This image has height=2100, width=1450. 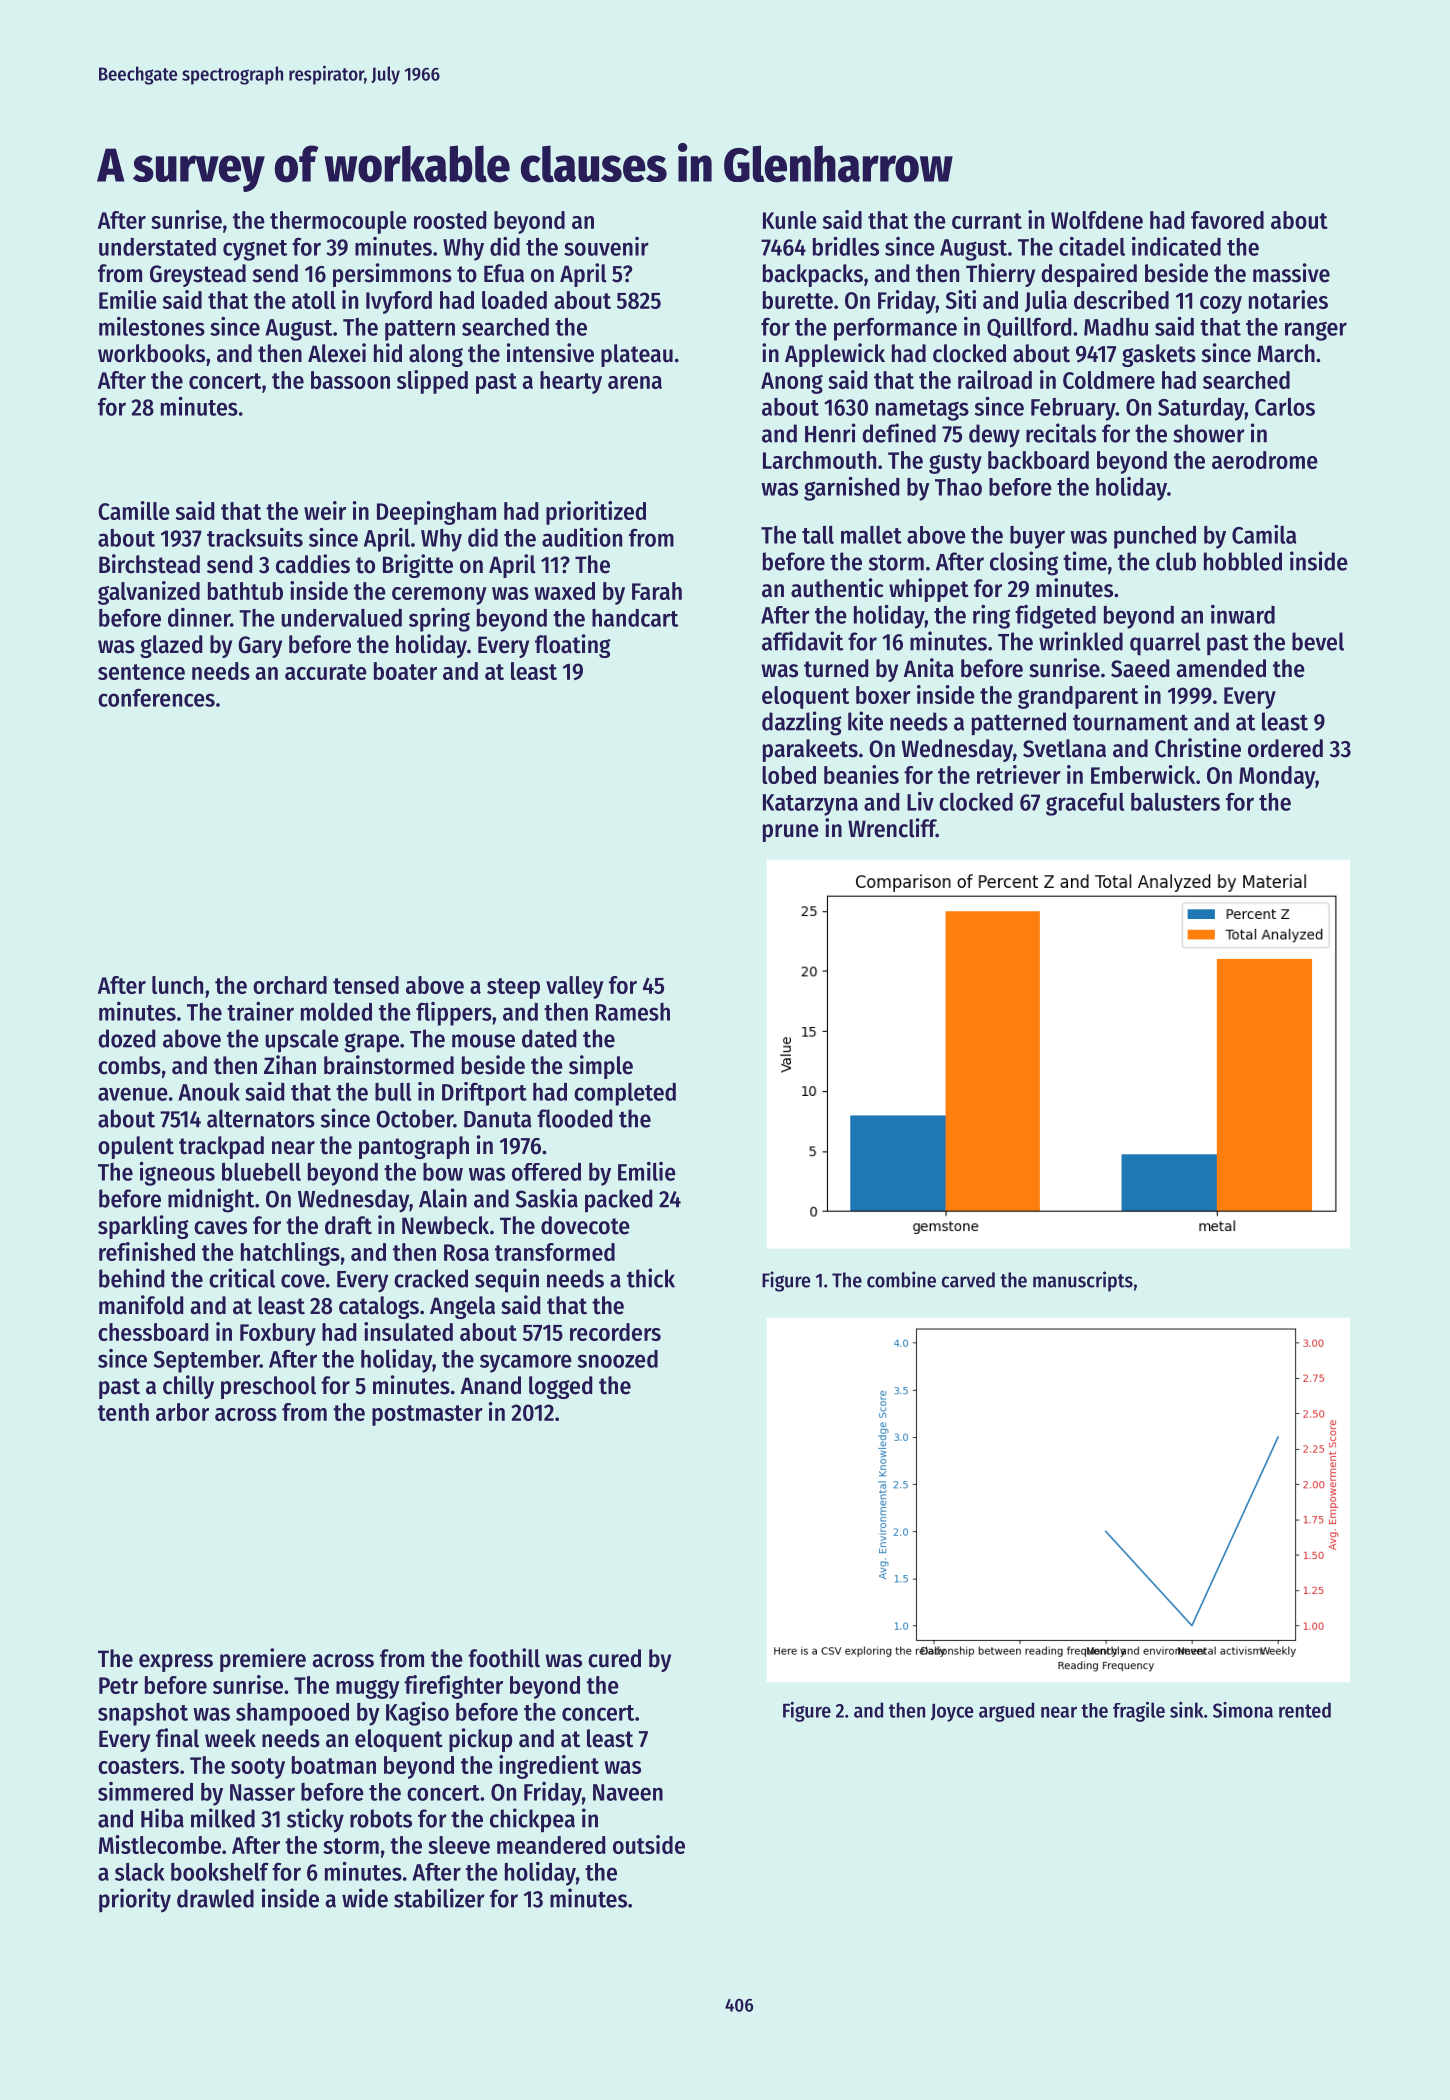 What do you see at coordinates (439, 1898) in the image?
I see `stabilizer` at bounding box center [439, 1898].
